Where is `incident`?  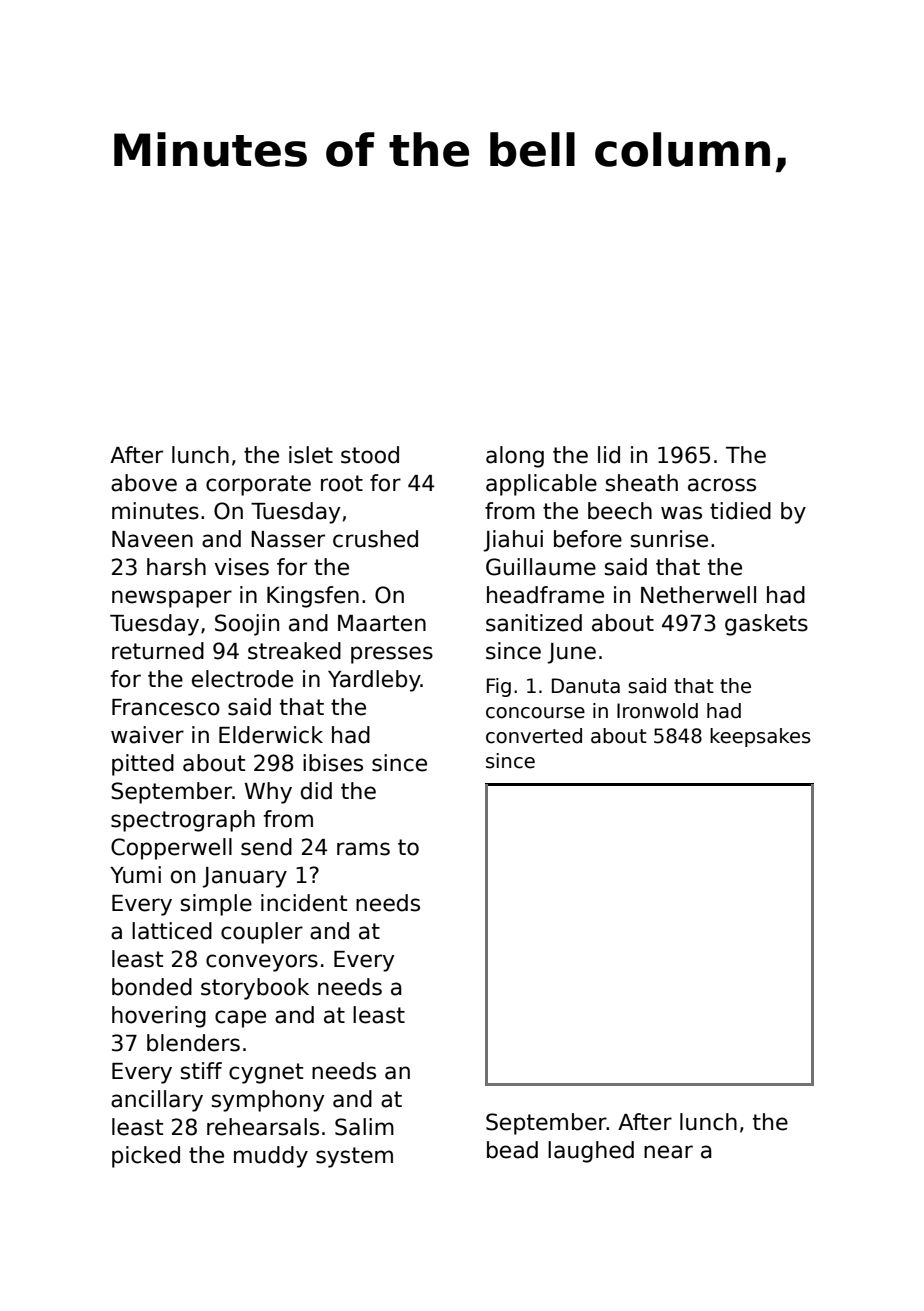
incident is located at coordinates (304, 903).
